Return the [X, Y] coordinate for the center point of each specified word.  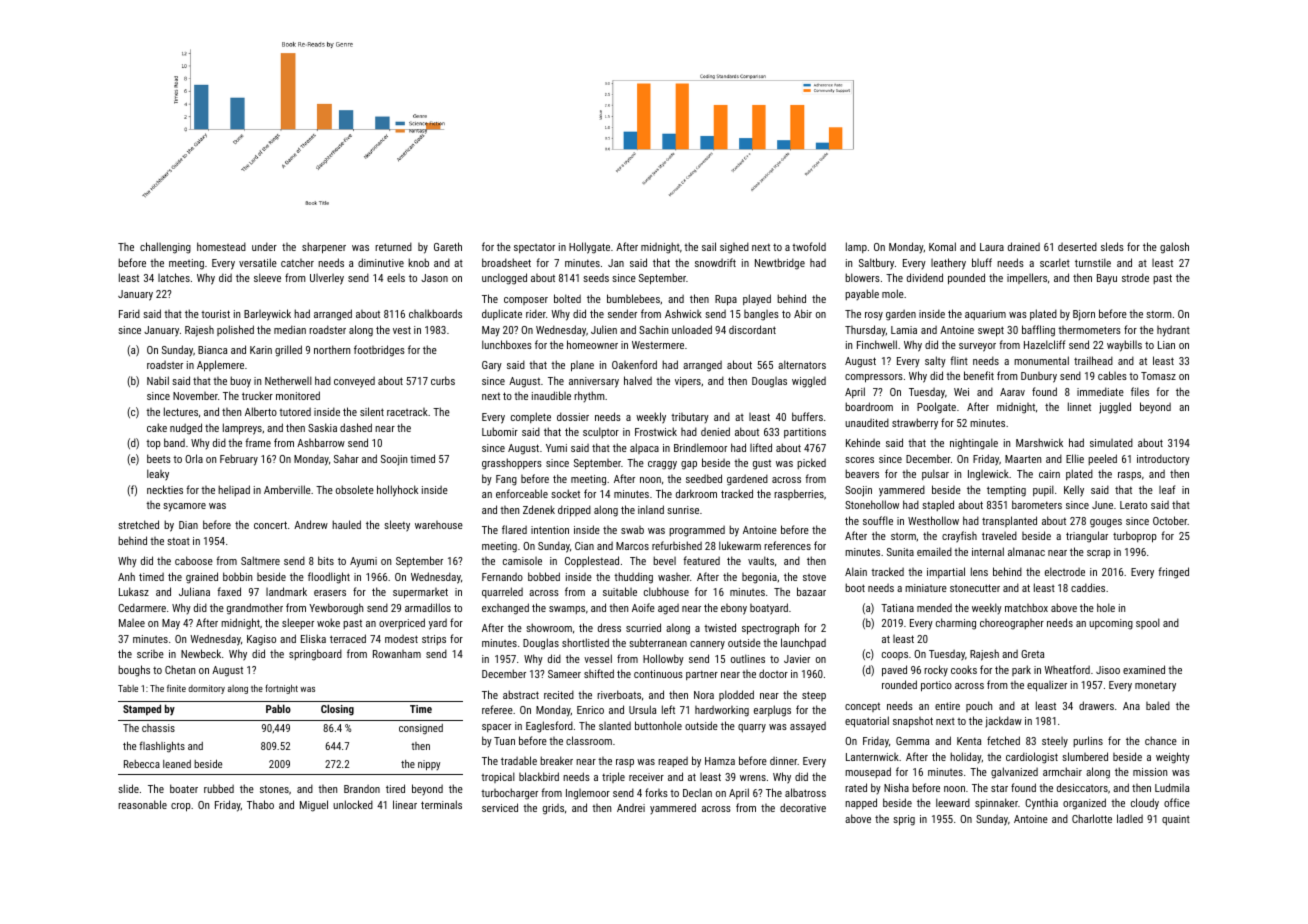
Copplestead [592, 562]
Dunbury [1039, 377]
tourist [215, 314]
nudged [186, 429]
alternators [802, 364]
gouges [1106, 523]
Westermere [658, 345]
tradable [519, 760]
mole [893, 293]
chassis [158, 728]
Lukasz [134, 591]
